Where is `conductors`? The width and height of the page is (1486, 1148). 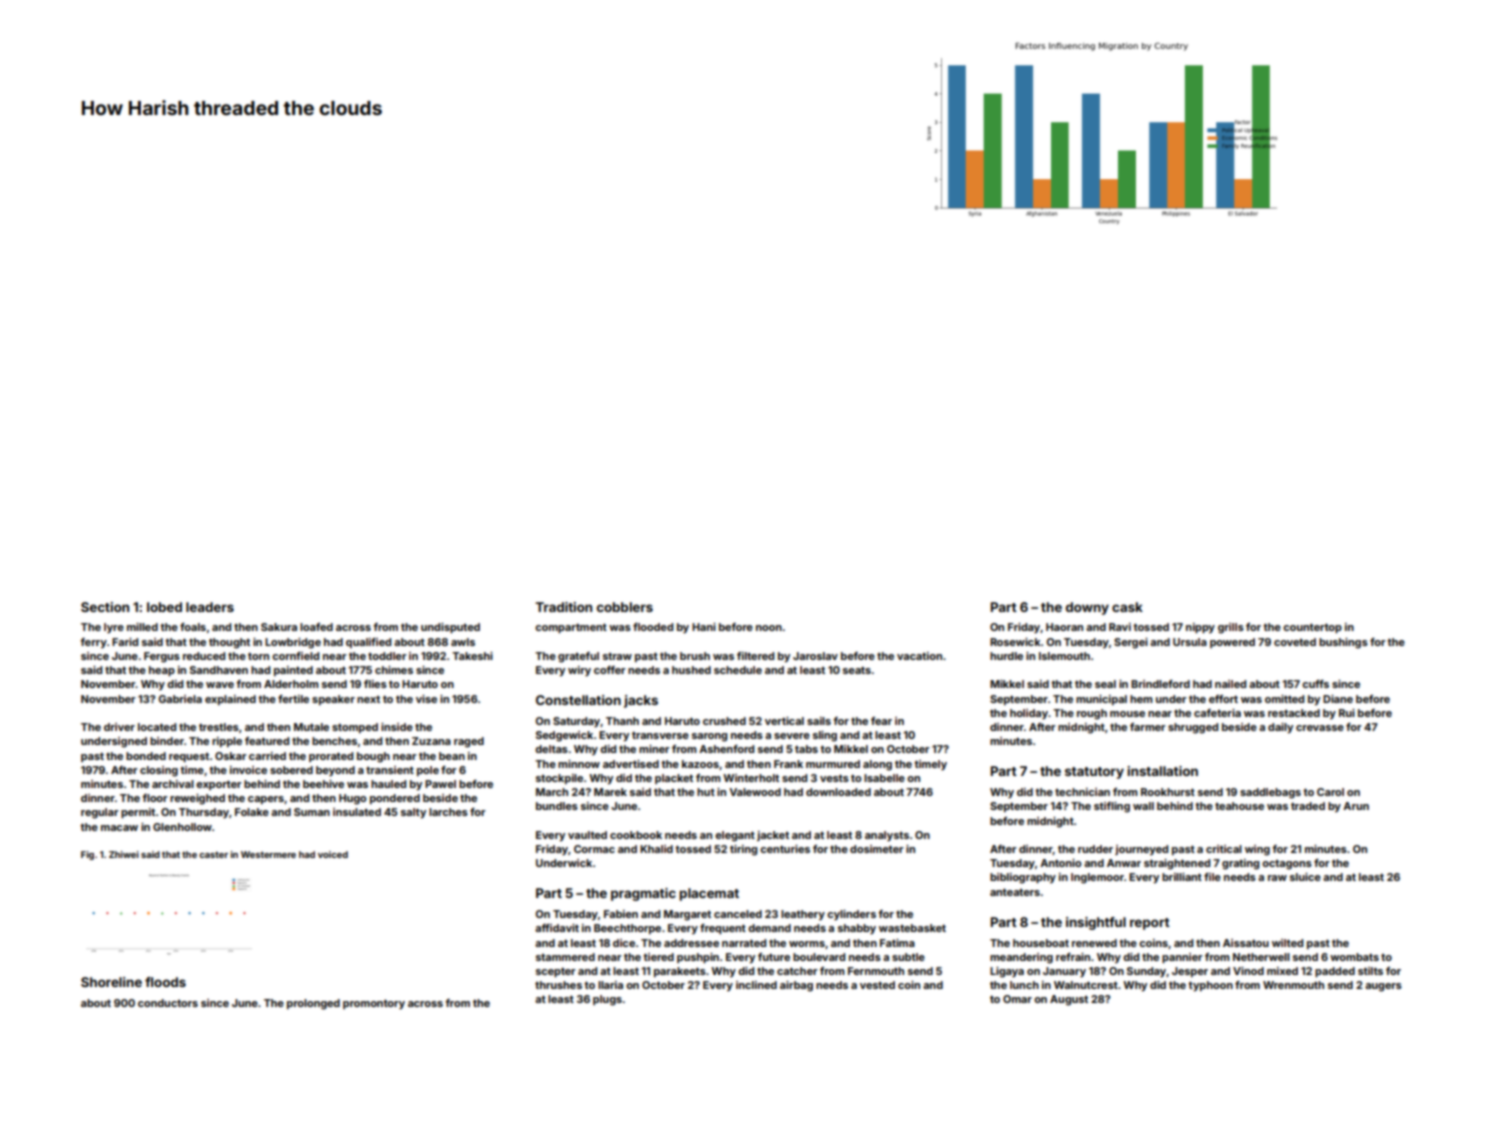
conductors is located at coordinates (168, 1003).
